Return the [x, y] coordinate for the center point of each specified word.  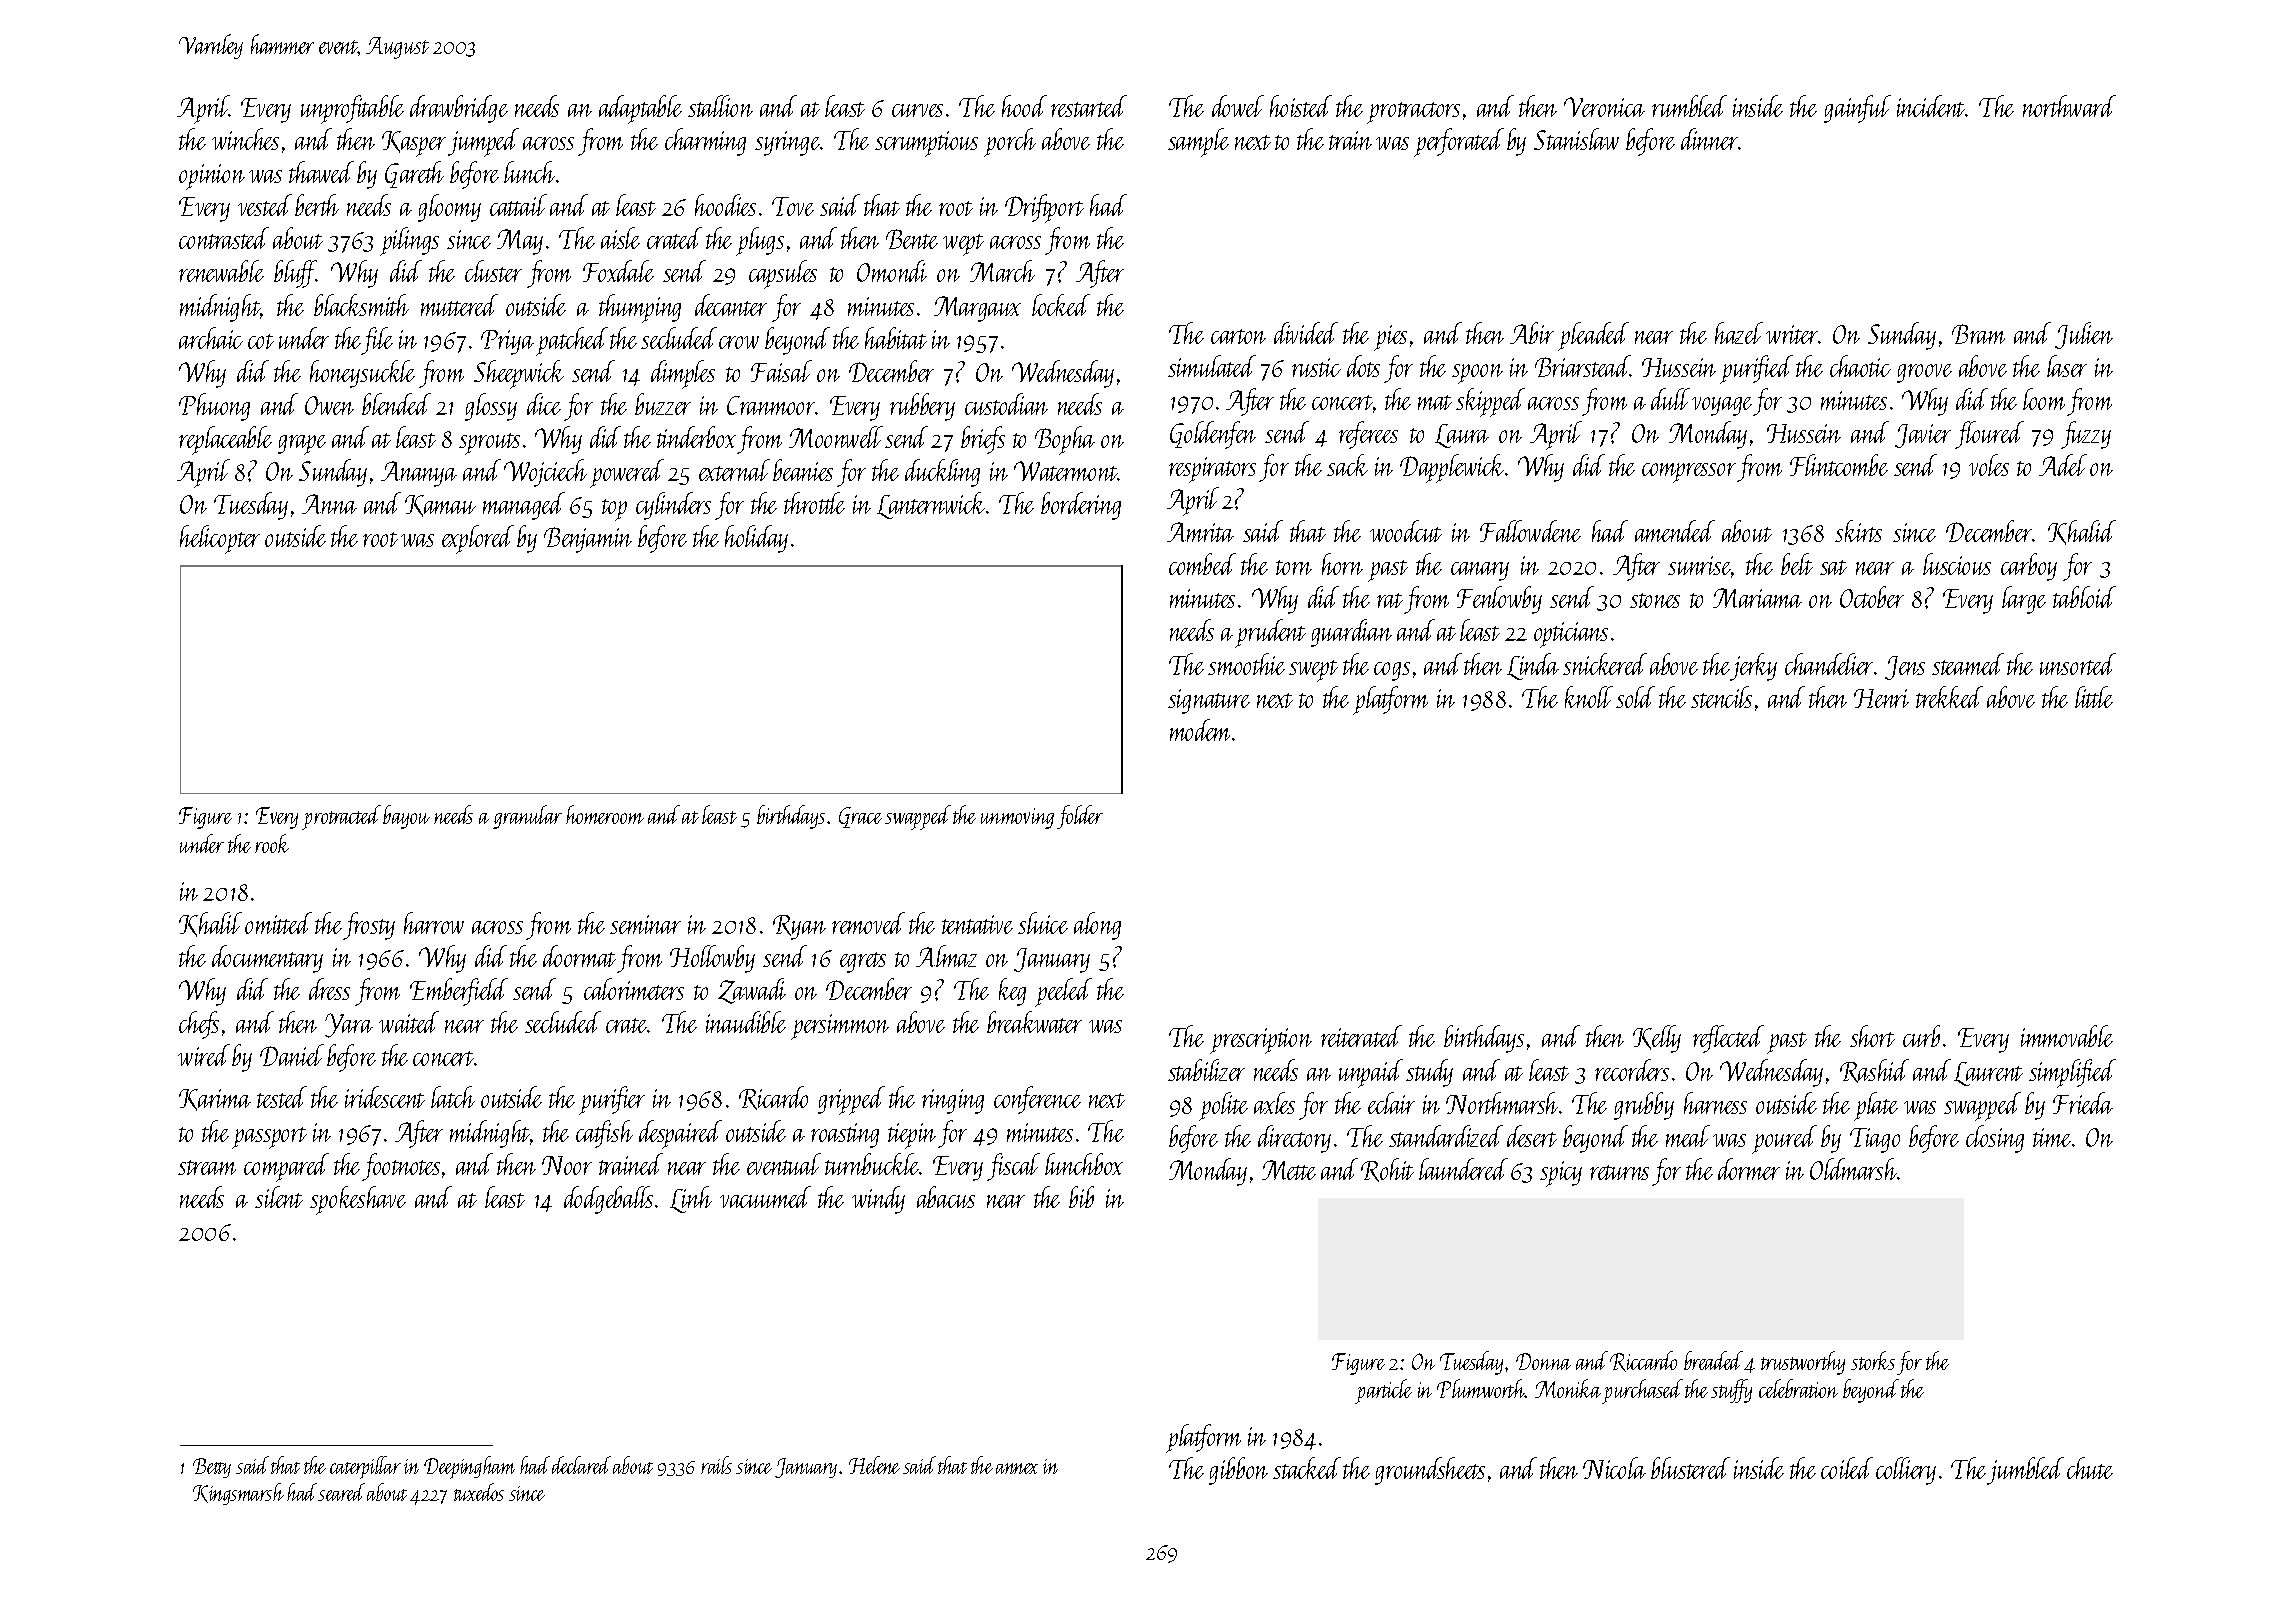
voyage [1723, 406]
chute [2090, 1468]
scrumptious [926, 144]
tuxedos [479, 1492]
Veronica [1604, 107]
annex [1017, 1468]
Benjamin [588, 540]
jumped [483, 142]
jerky [1753, 667]
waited [409, 1022]
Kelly [1657, 1039]
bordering [1081, 506]
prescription [1261, 1041]
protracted [341, 817]
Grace [860, 817]
